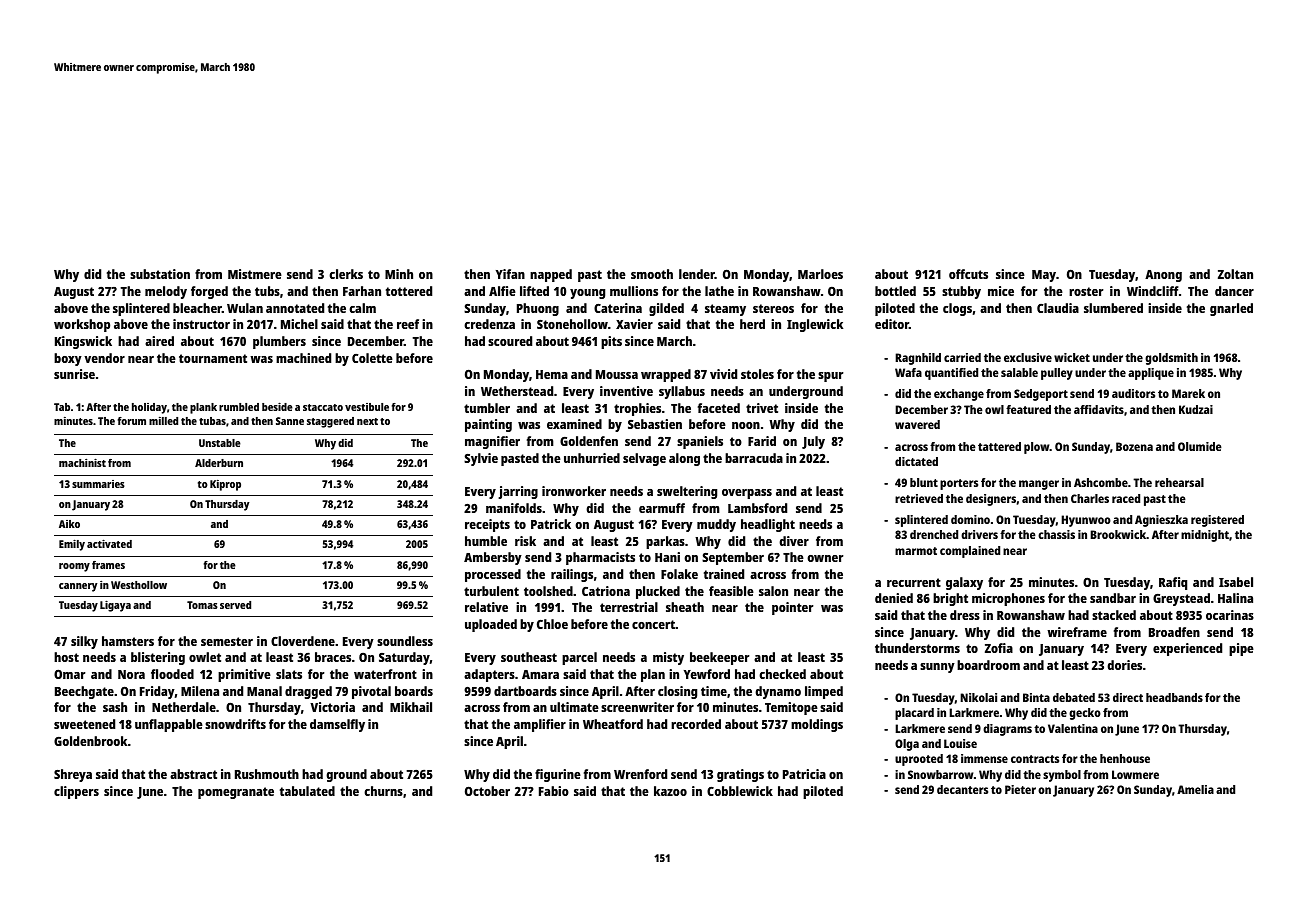  I want to click on Kiprop, so click(225, 485).
